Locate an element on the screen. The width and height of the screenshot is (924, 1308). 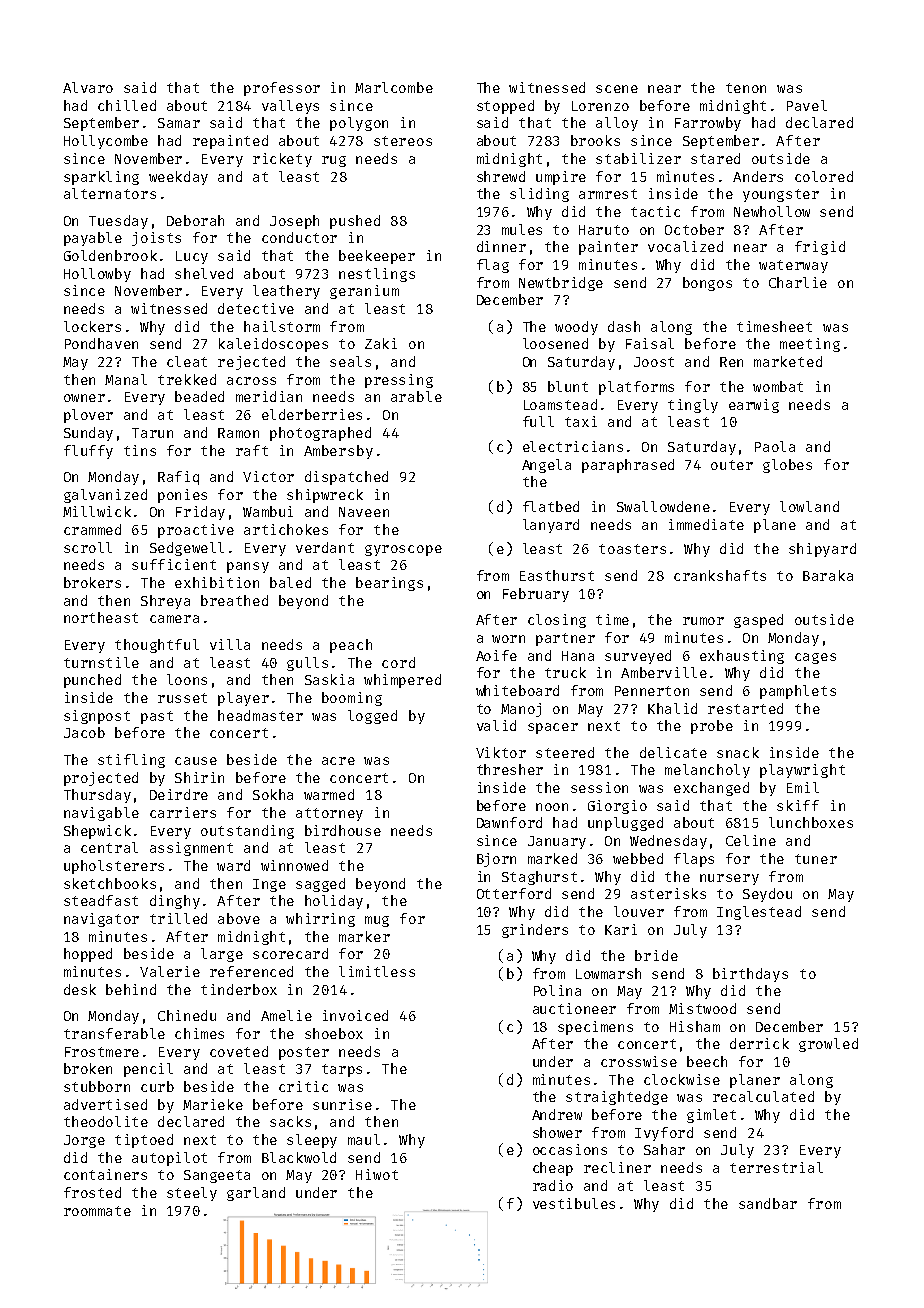
wombat is located at coordinates (778, 386).
